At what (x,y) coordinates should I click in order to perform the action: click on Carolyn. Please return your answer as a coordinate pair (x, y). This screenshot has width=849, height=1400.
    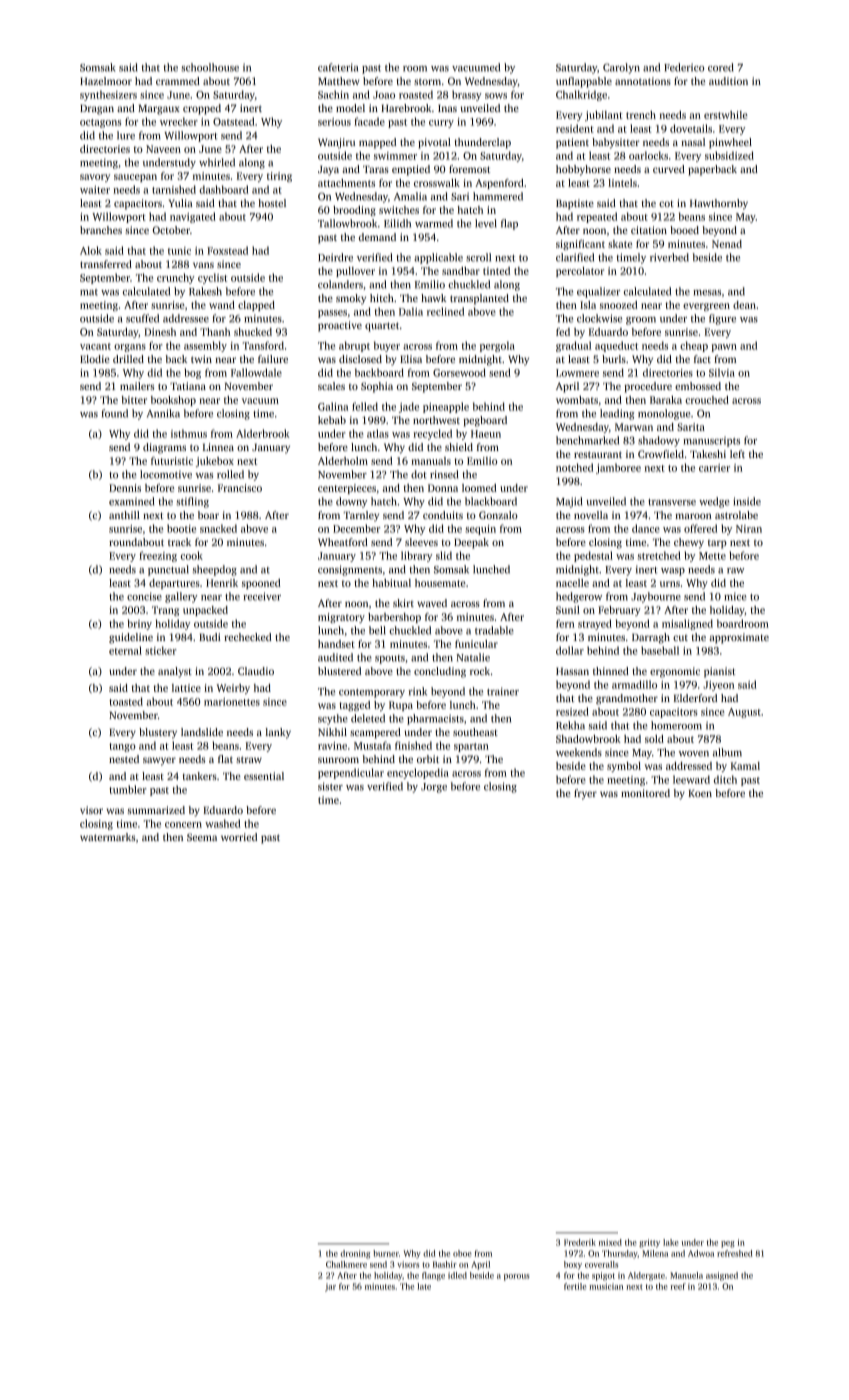
    Looking at the image, I should click on (621, 68).
